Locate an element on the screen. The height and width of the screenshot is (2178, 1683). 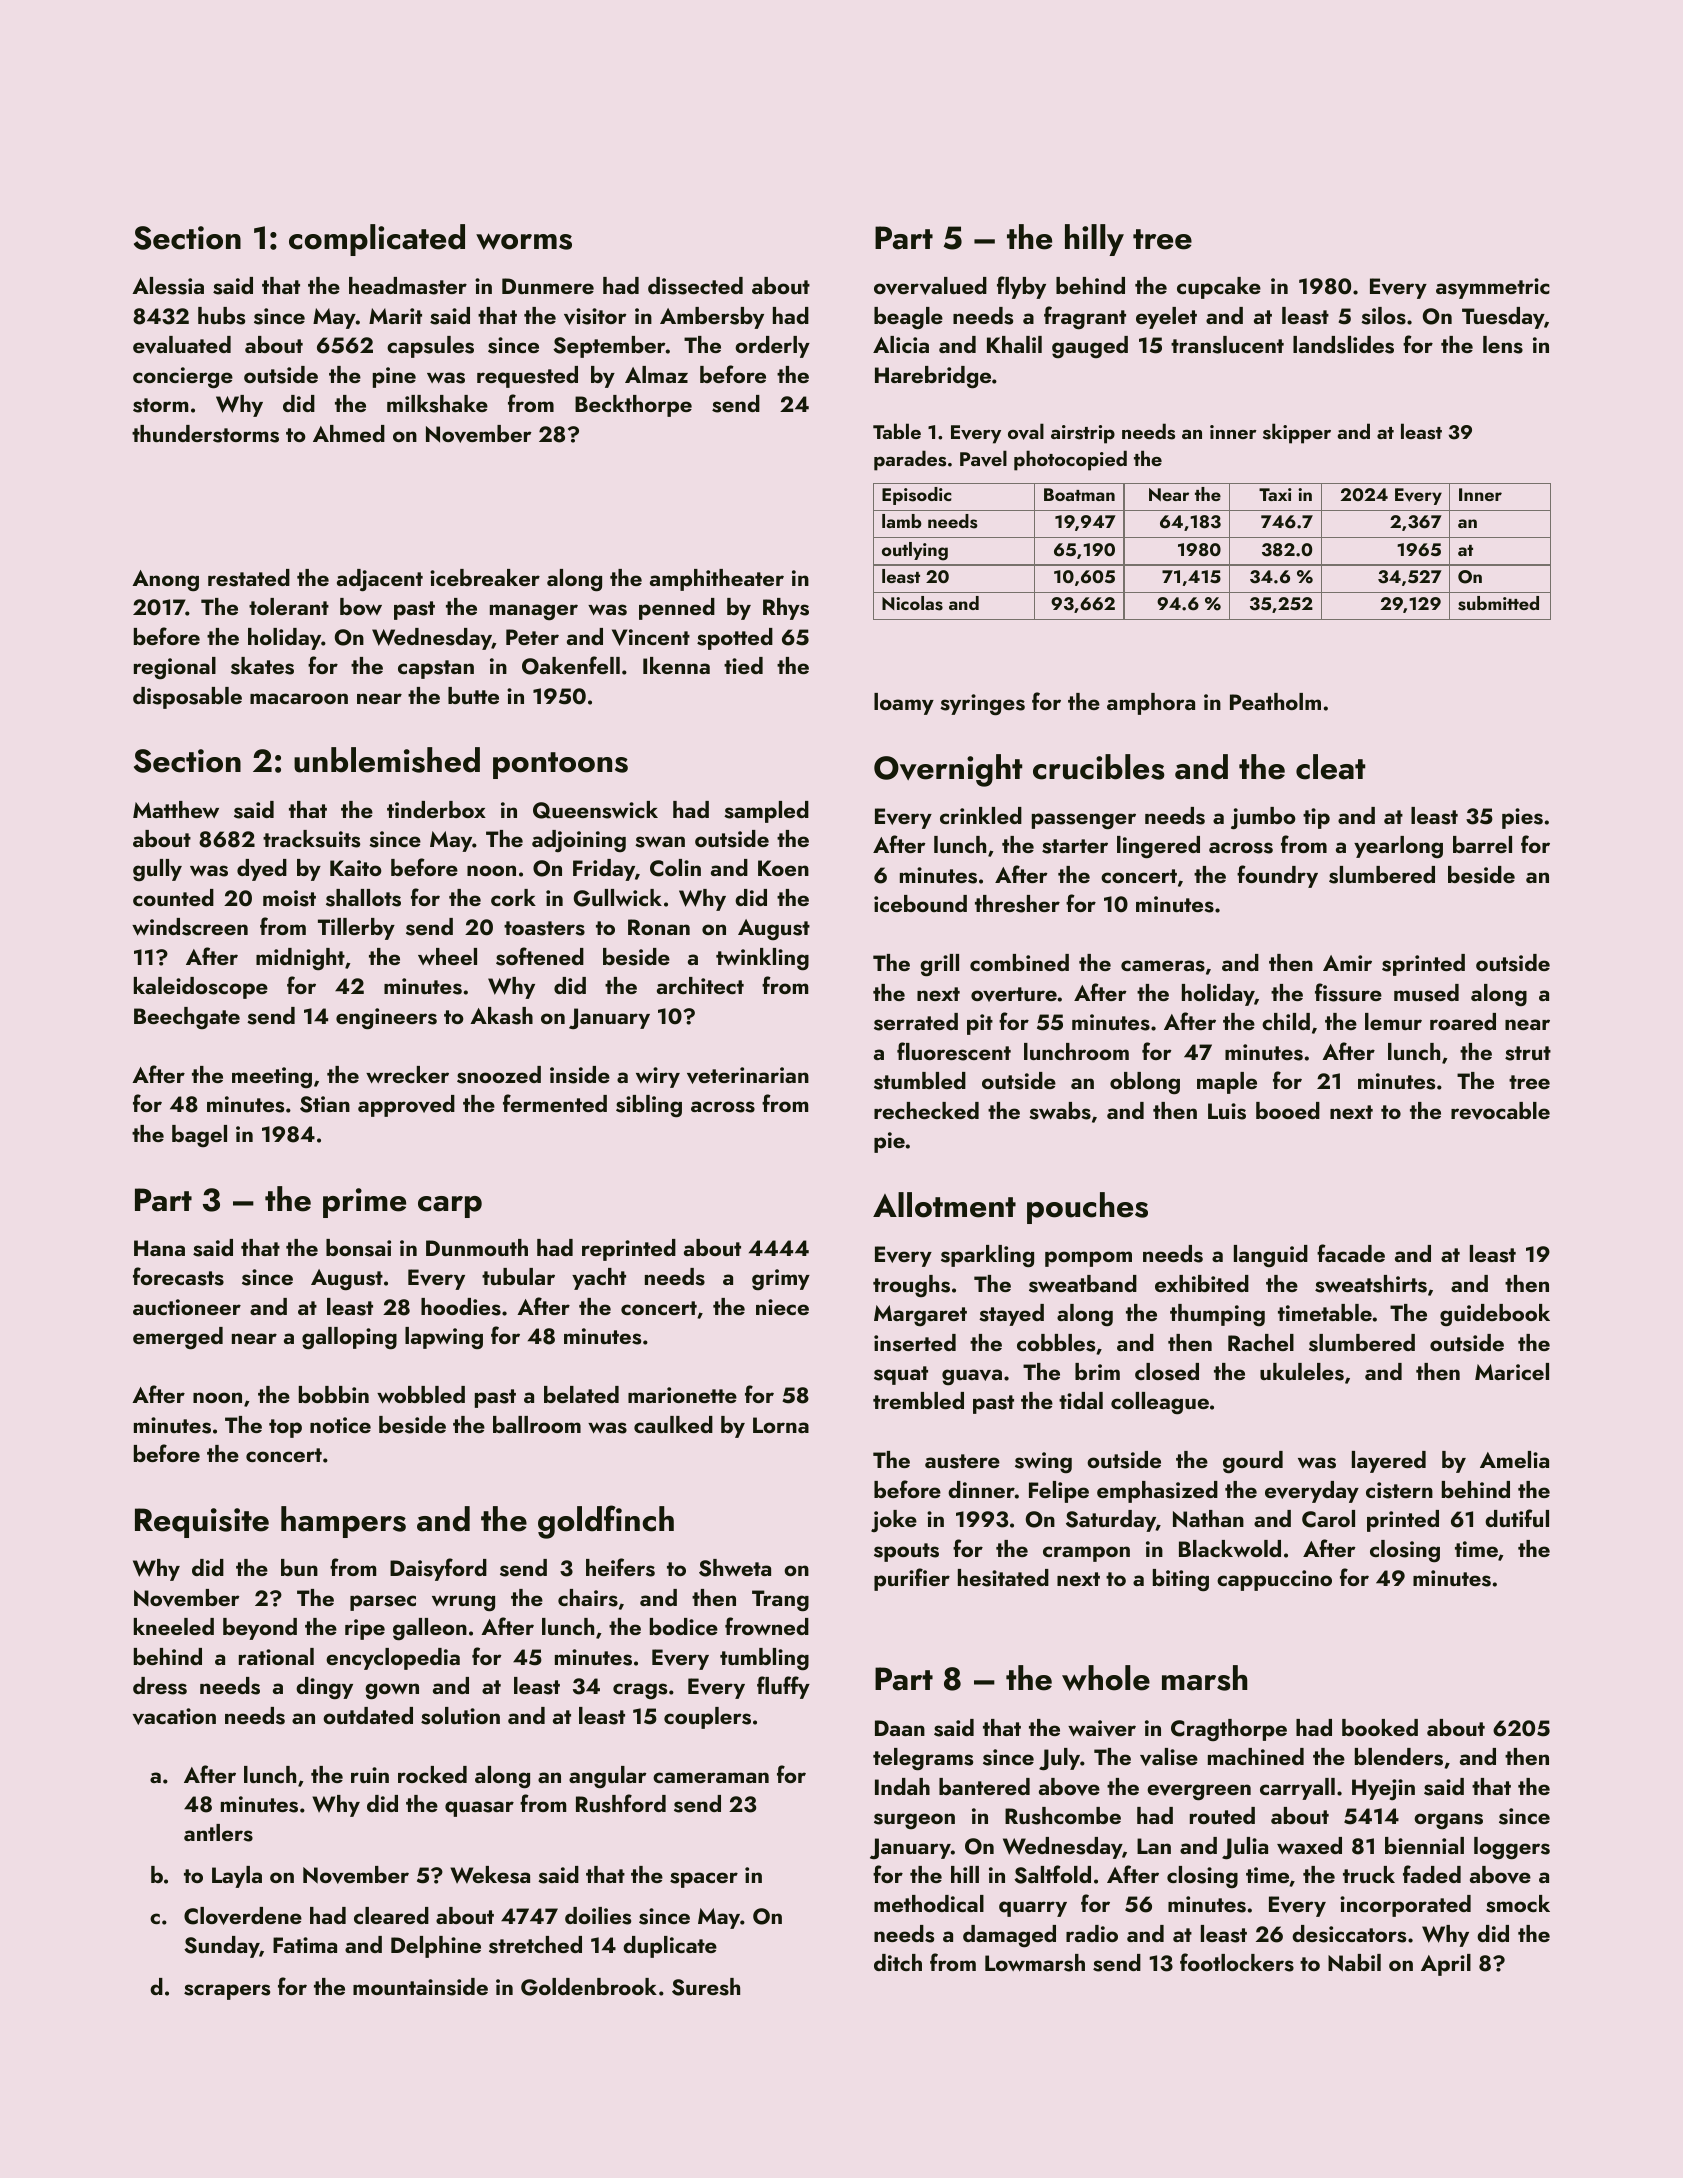
ballroom is located at coordinates (537, 1424).
